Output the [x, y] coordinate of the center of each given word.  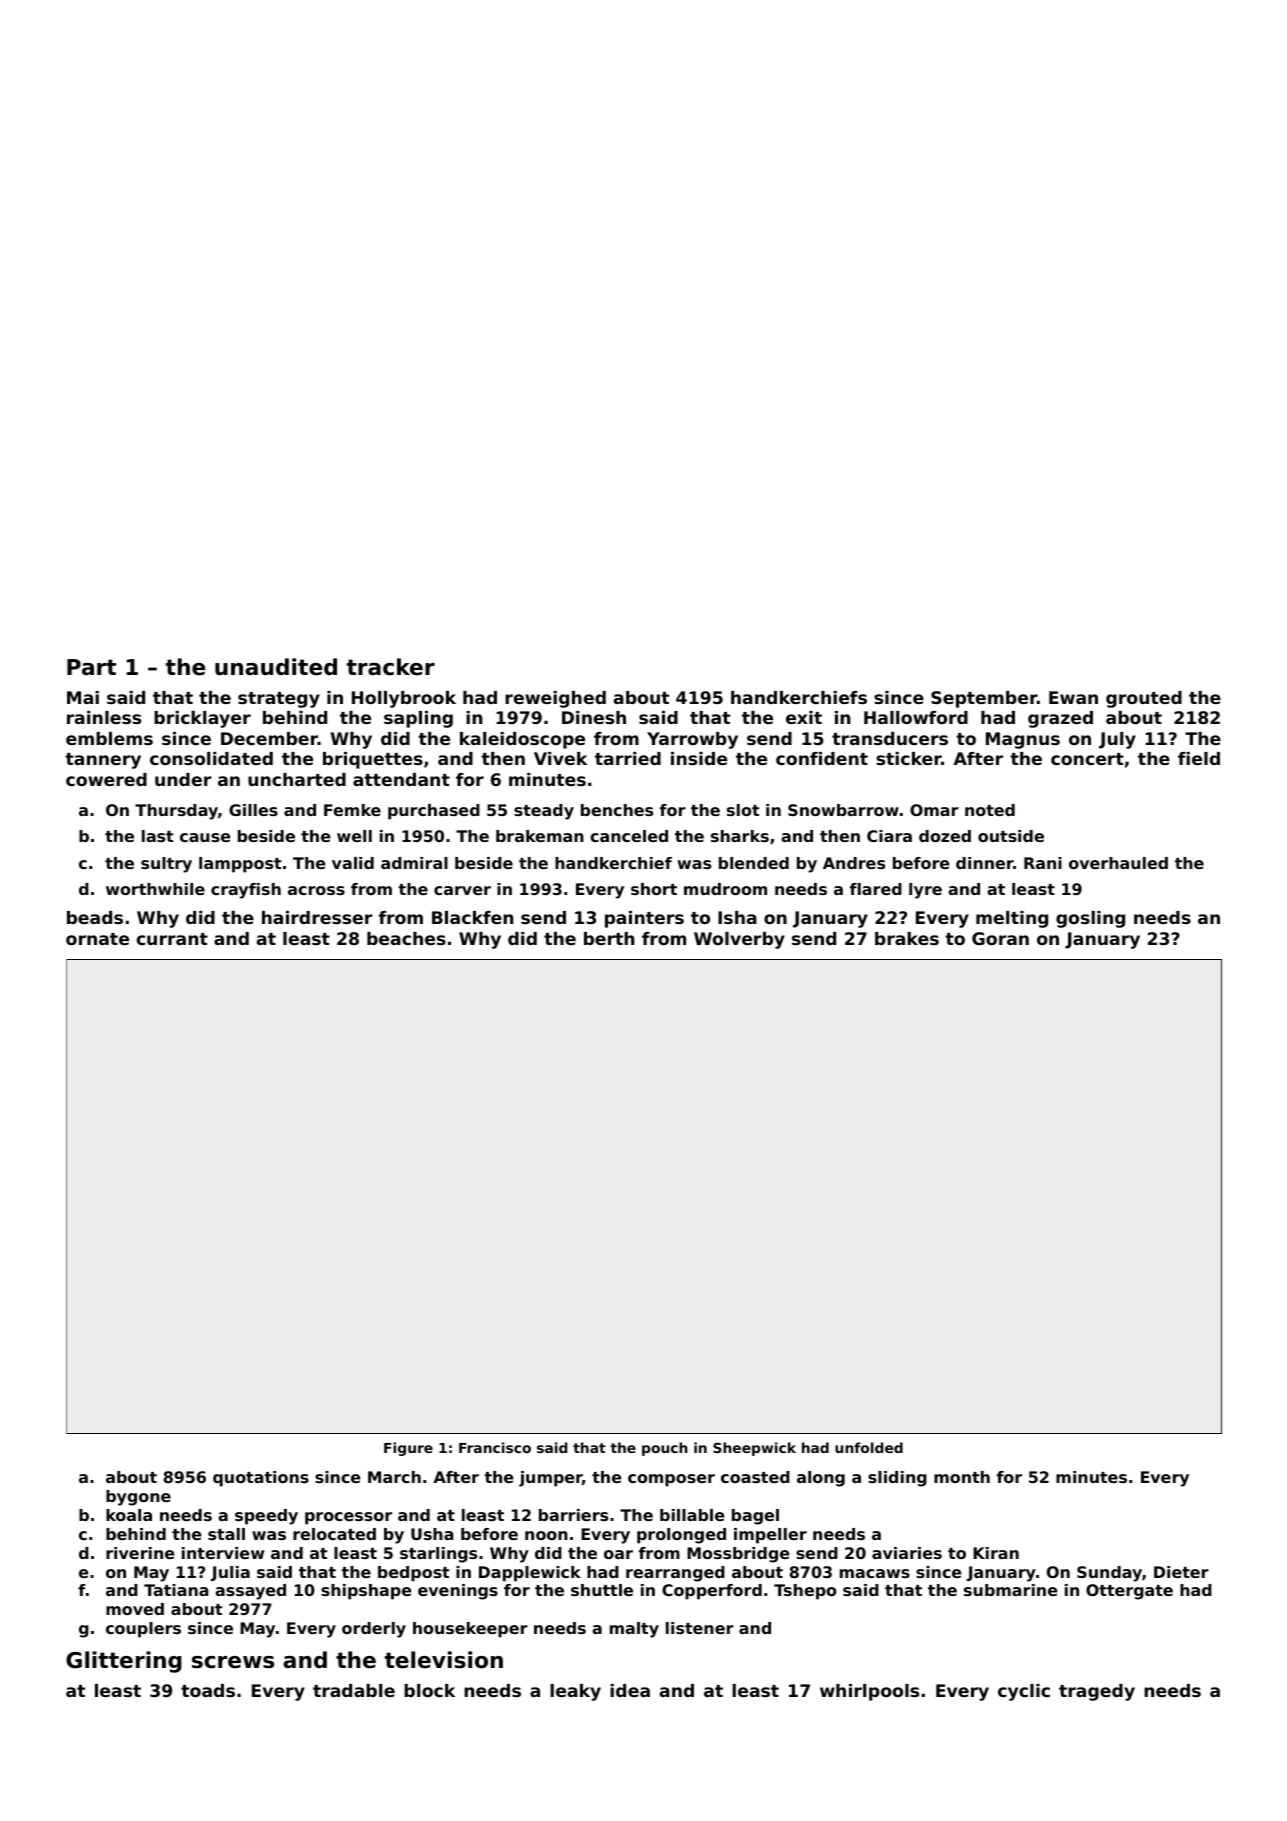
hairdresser [317, 917]
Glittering [124, 1662]
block [429, 1690]
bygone [138, 1498]
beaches [406, 938]
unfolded [869, 1447]
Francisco [495, 1447]
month [962, 1477]
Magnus [1023, 740]
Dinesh [594, 717]
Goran [1000, 938]
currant [172, 939]
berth [609, 938]
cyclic [1024, 1692]
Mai [83, 697]
